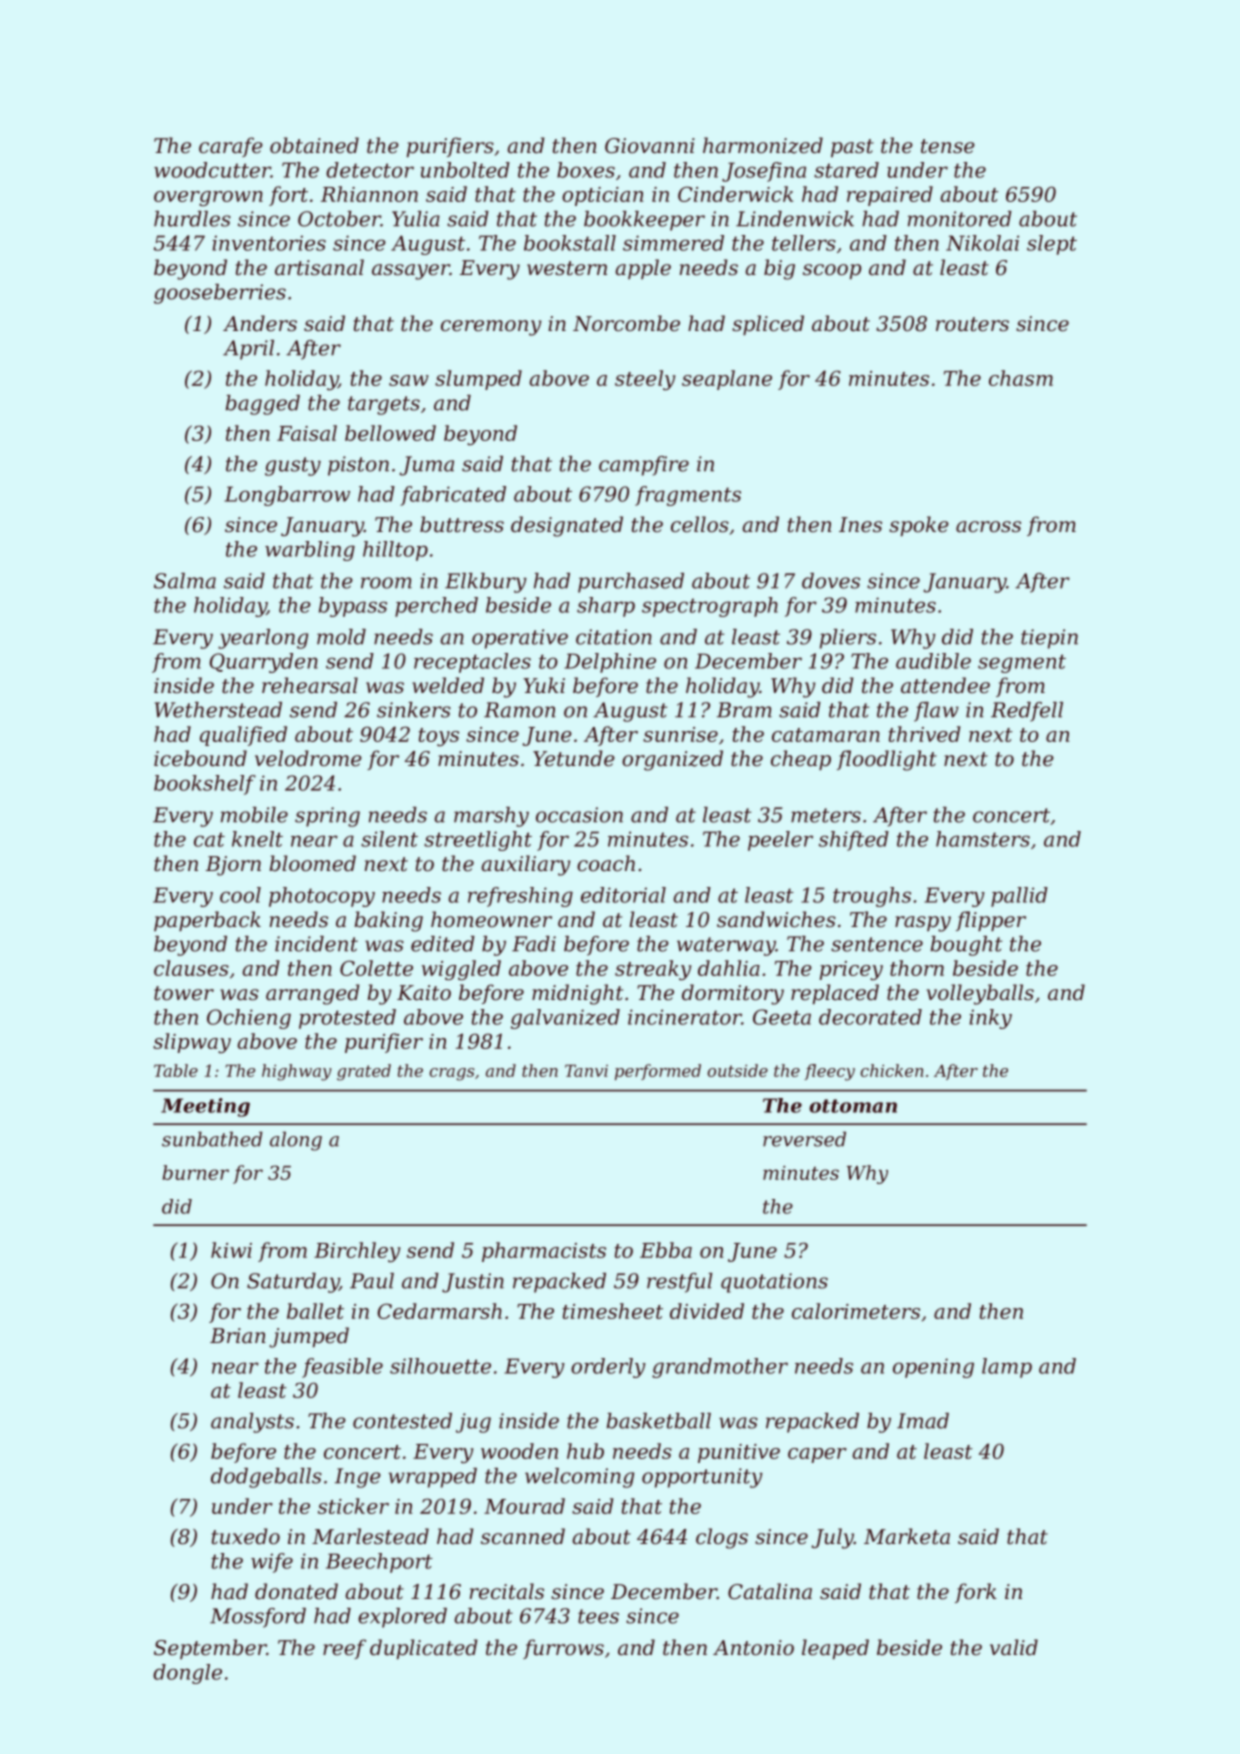 Image resolution: width=1240 pixels, height=1754 pixels. What do you see at coordinates (176, 1070) in the image?
I see `Table` at bounding box center [176, 1070].
